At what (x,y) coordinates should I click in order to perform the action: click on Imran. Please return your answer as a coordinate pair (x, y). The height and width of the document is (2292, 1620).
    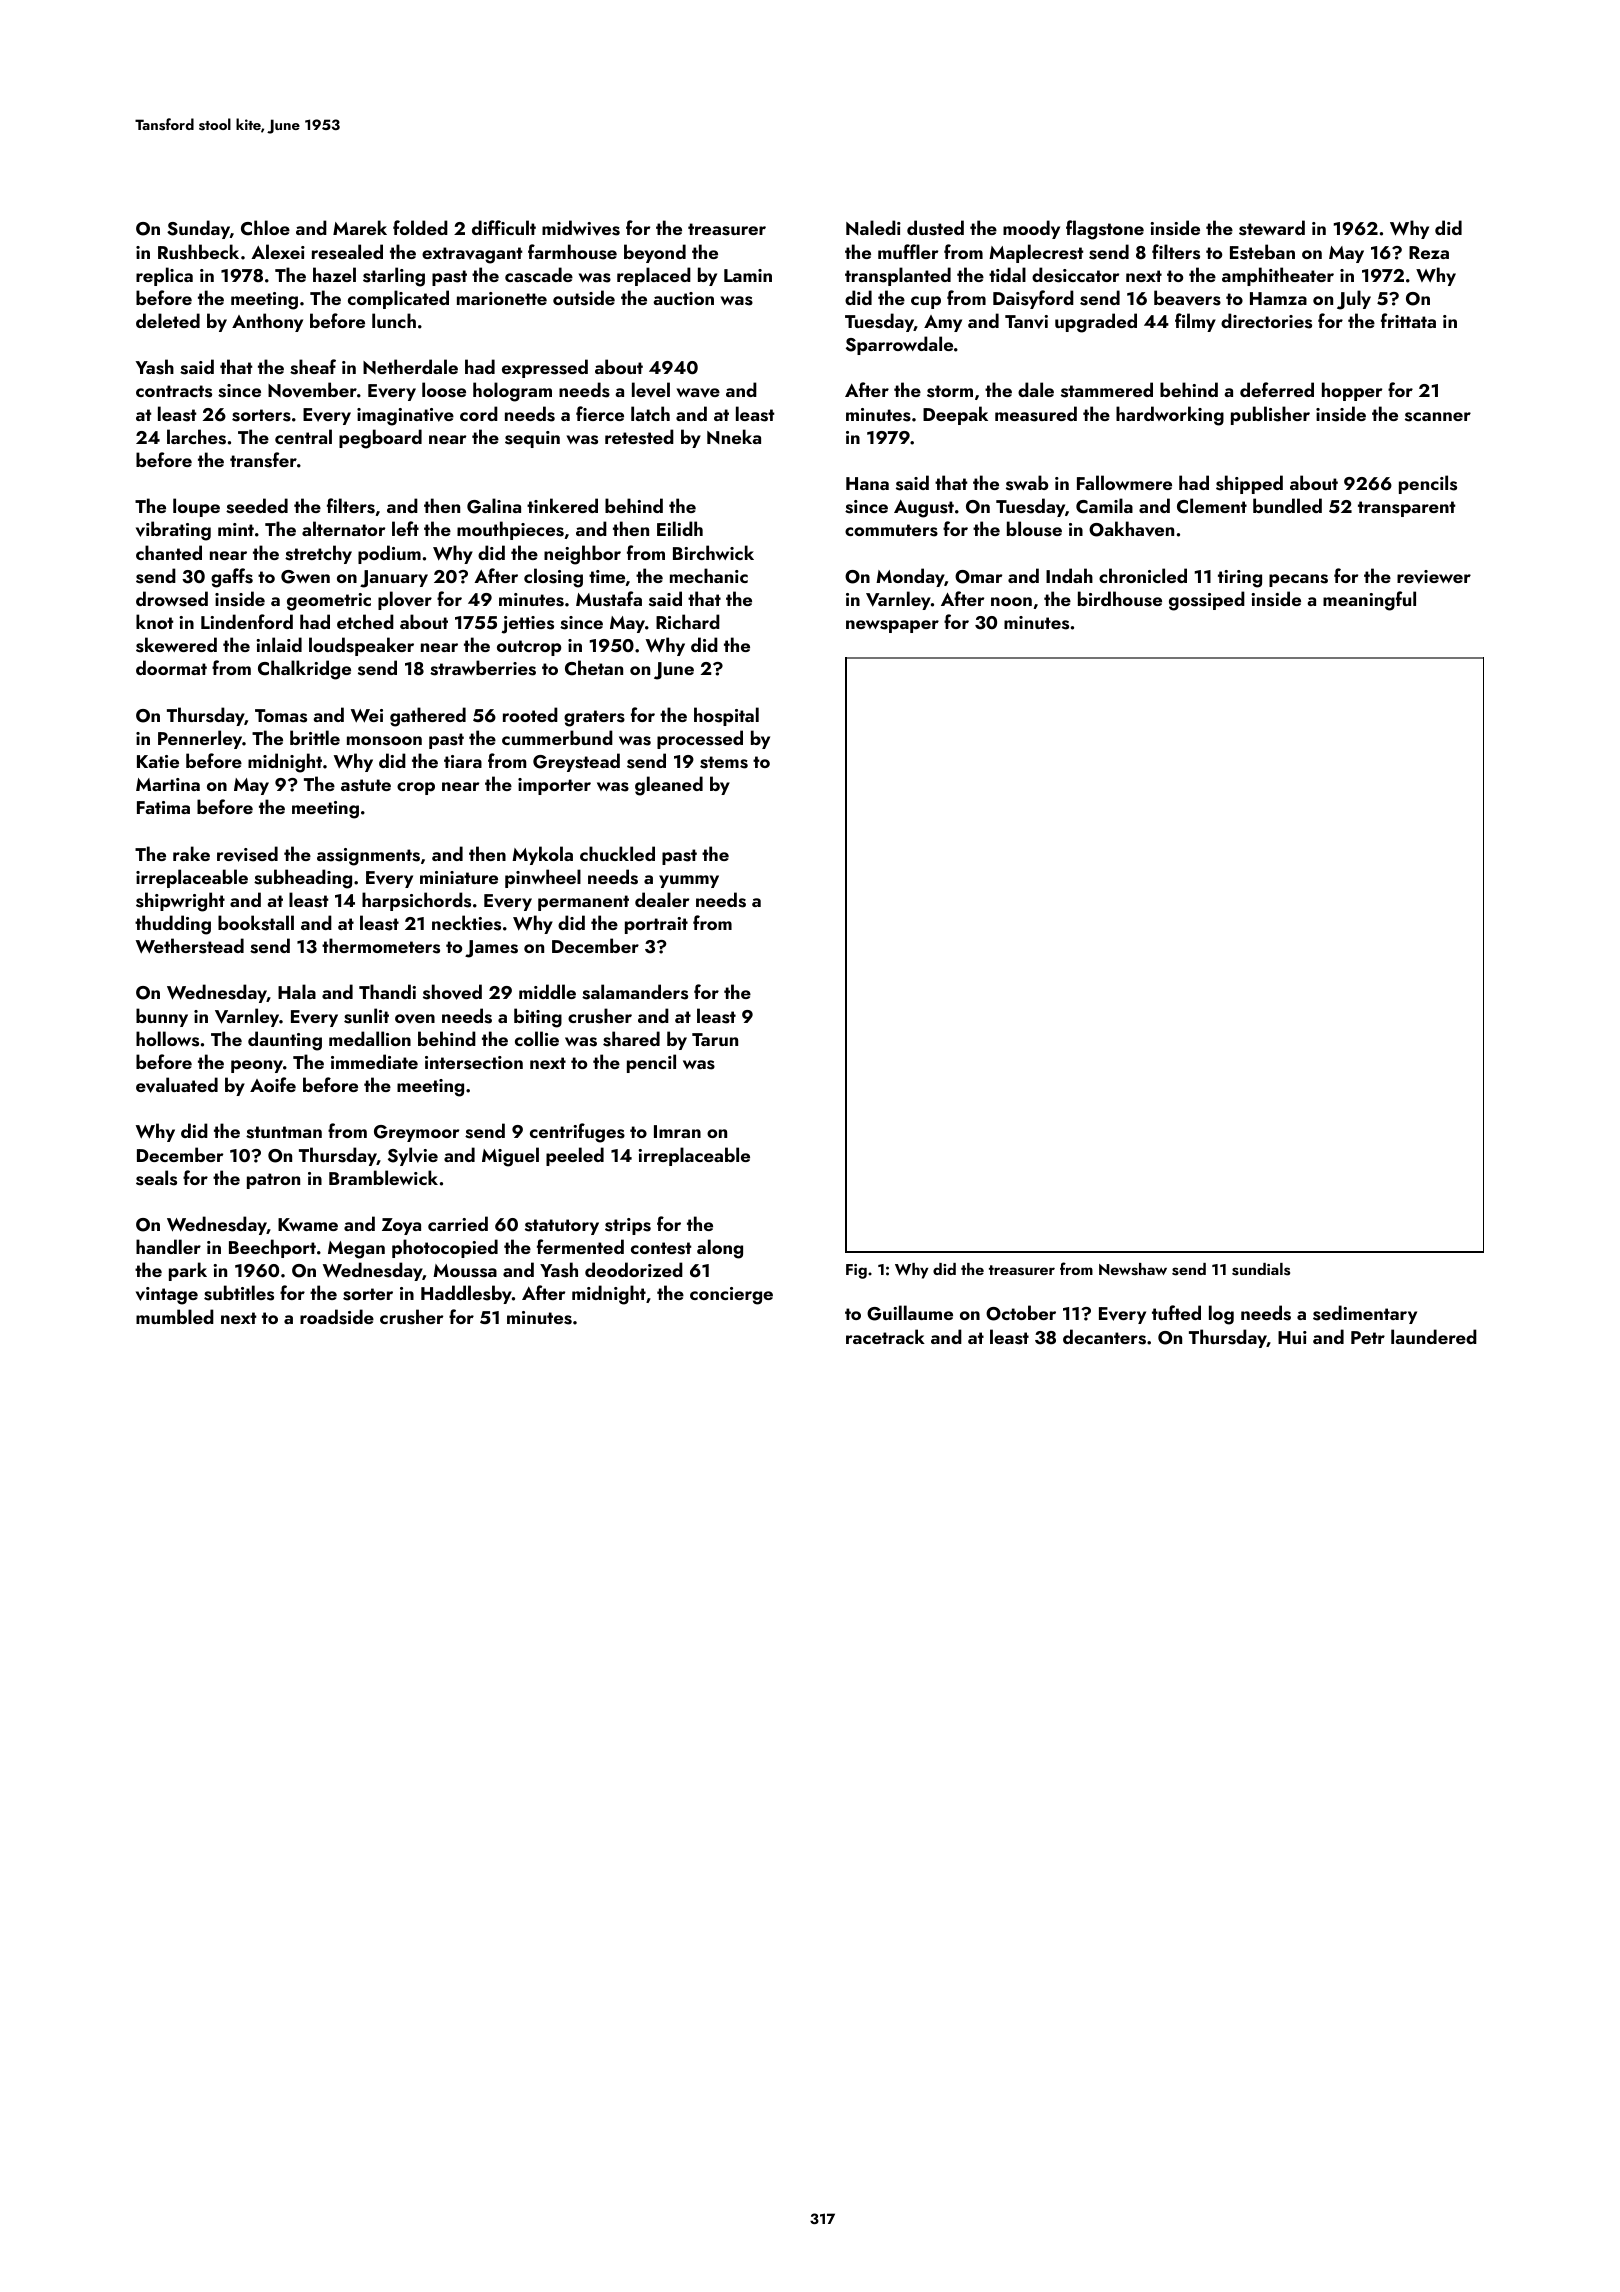
    Looking at the image, I should click on (677, 1131).
